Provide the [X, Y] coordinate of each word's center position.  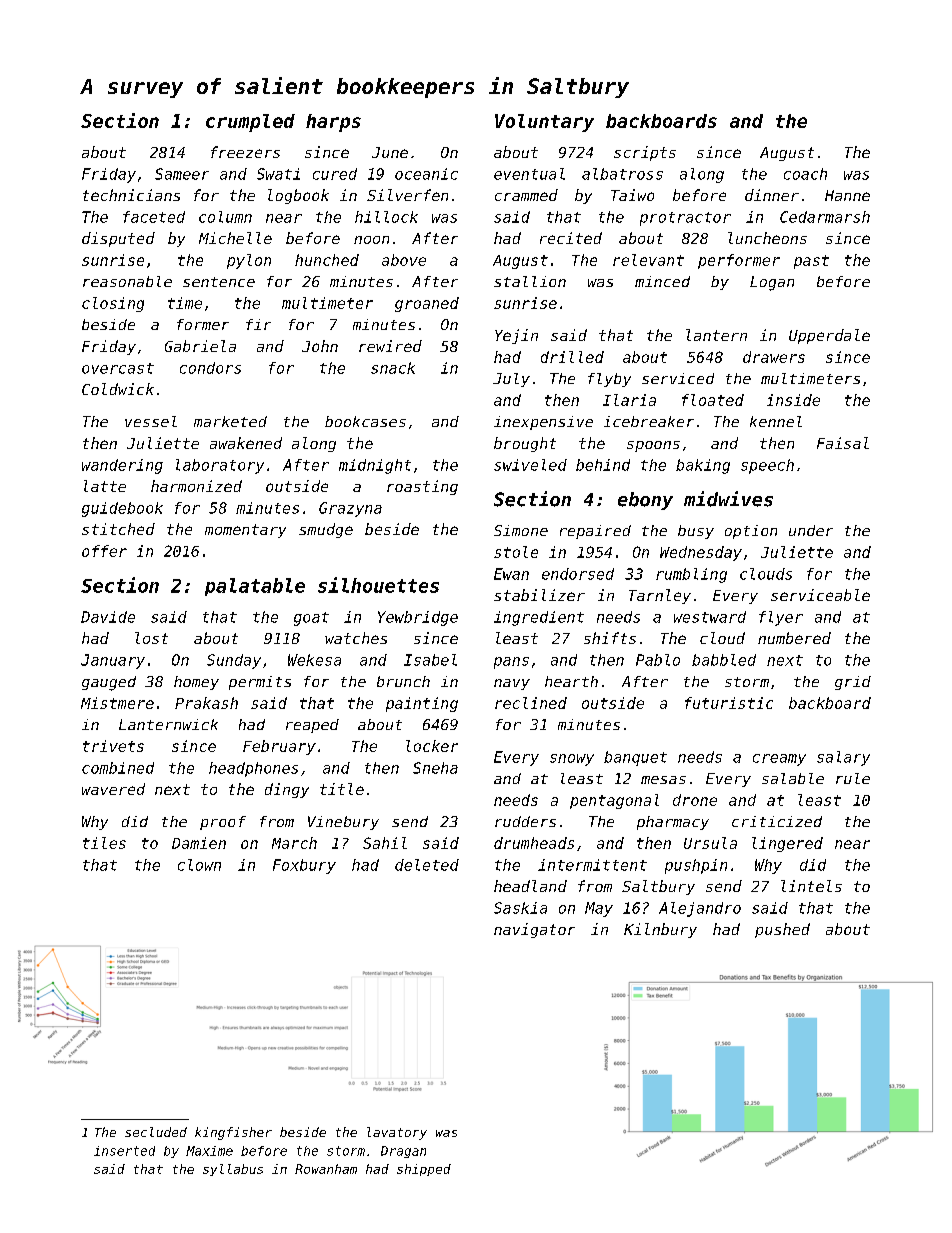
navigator [534, 930]
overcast [118, 368]
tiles [104, 843]
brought [525, 444]
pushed [782, 930]
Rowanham [326, 1169]
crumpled [250, 123]
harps [333, 123]
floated [713, 400]
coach [805, 174]
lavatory [397, 1133]
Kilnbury [660, 930]
